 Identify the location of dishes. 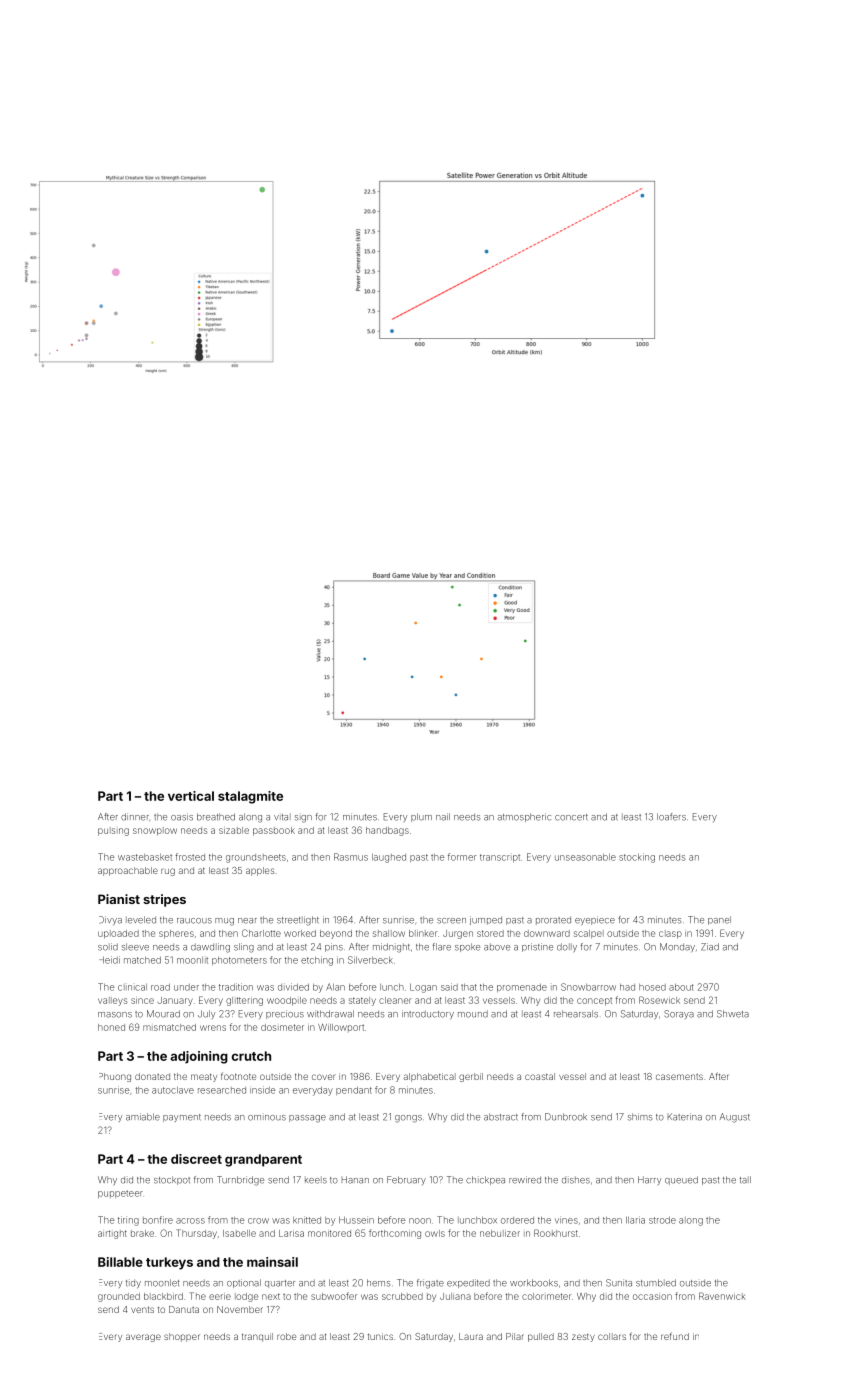
(576, 1180).
